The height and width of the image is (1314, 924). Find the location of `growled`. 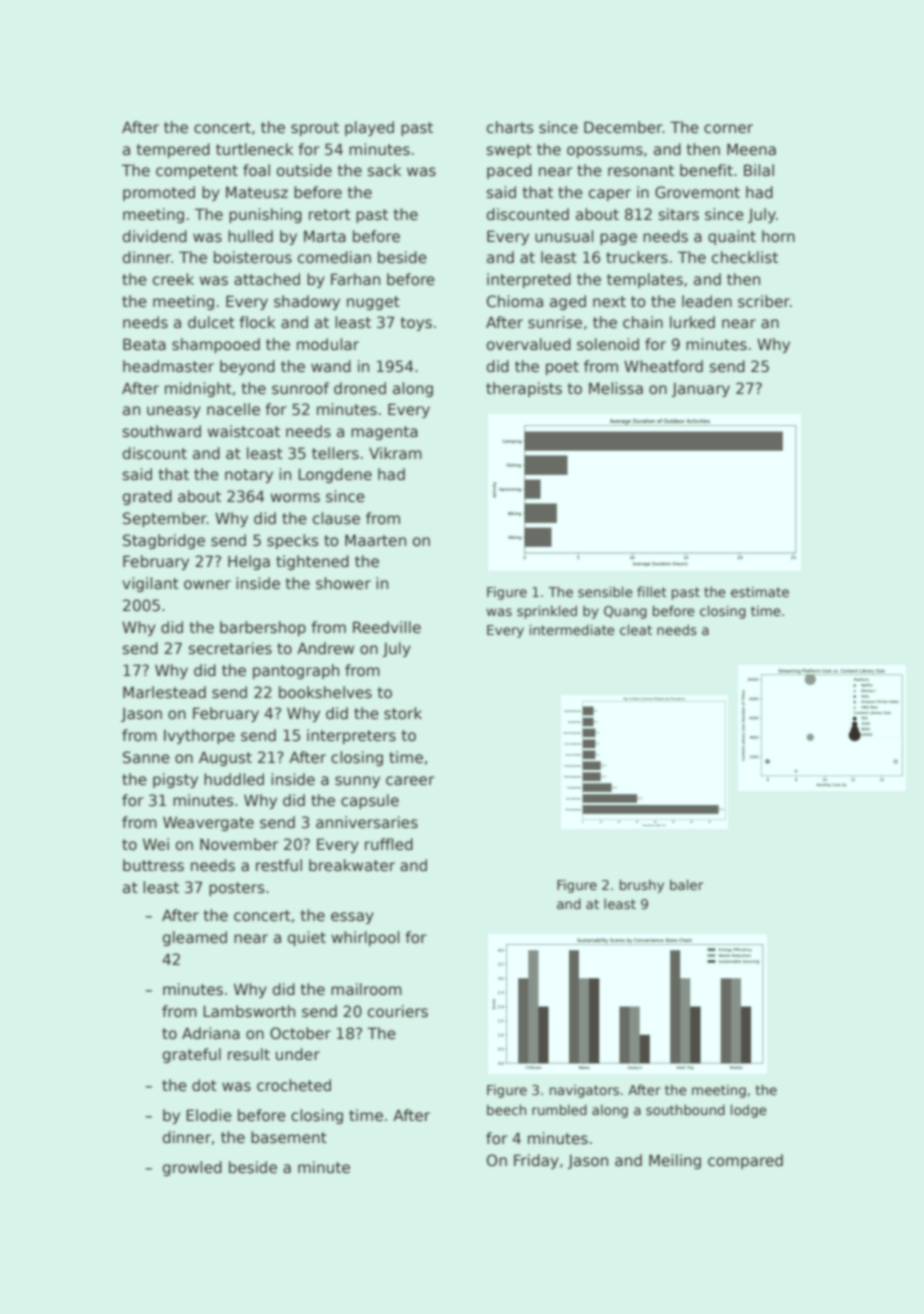

growled is located at coordinates (192, 1168).
